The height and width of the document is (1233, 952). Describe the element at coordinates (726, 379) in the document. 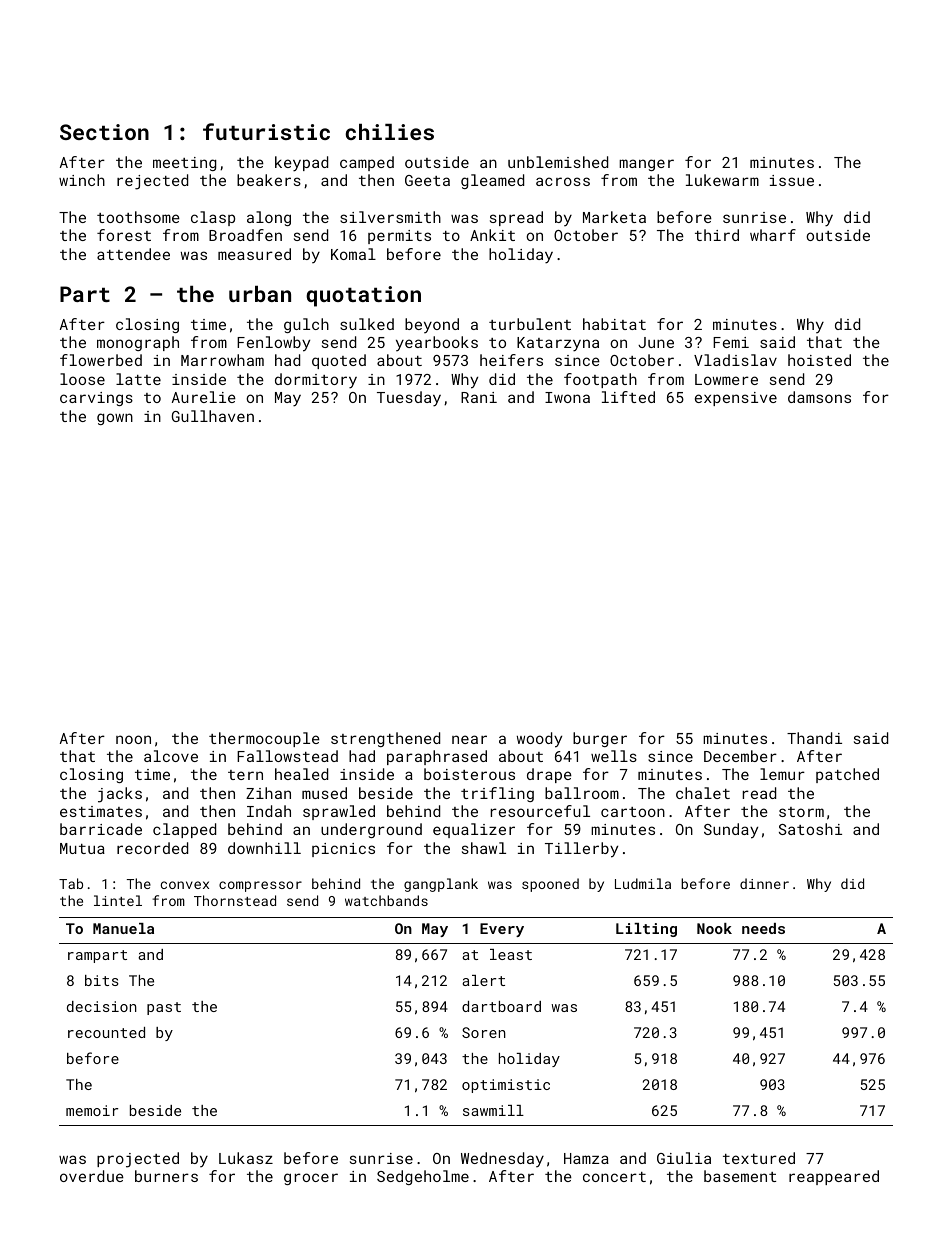

I see `Lowmere` at that location.
